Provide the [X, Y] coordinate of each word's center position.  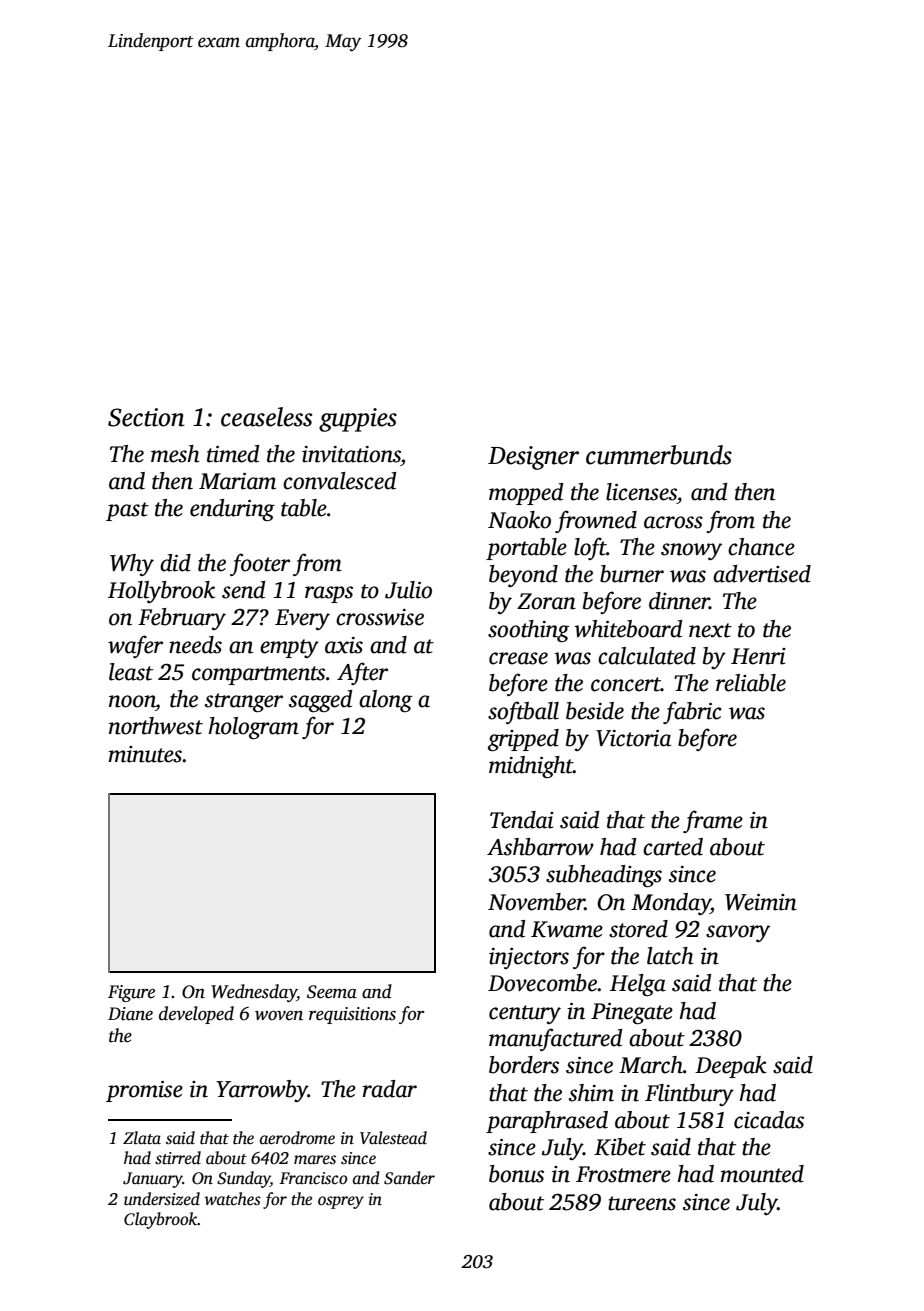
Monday [671, 904]
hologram [254, 728]
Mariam [237, 481]
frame [713, 821]
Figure [131, 993]
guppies [358, 420]
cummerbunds [659, 455]
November [536, 902]
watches [233, 1199]
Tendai [522, 820]
